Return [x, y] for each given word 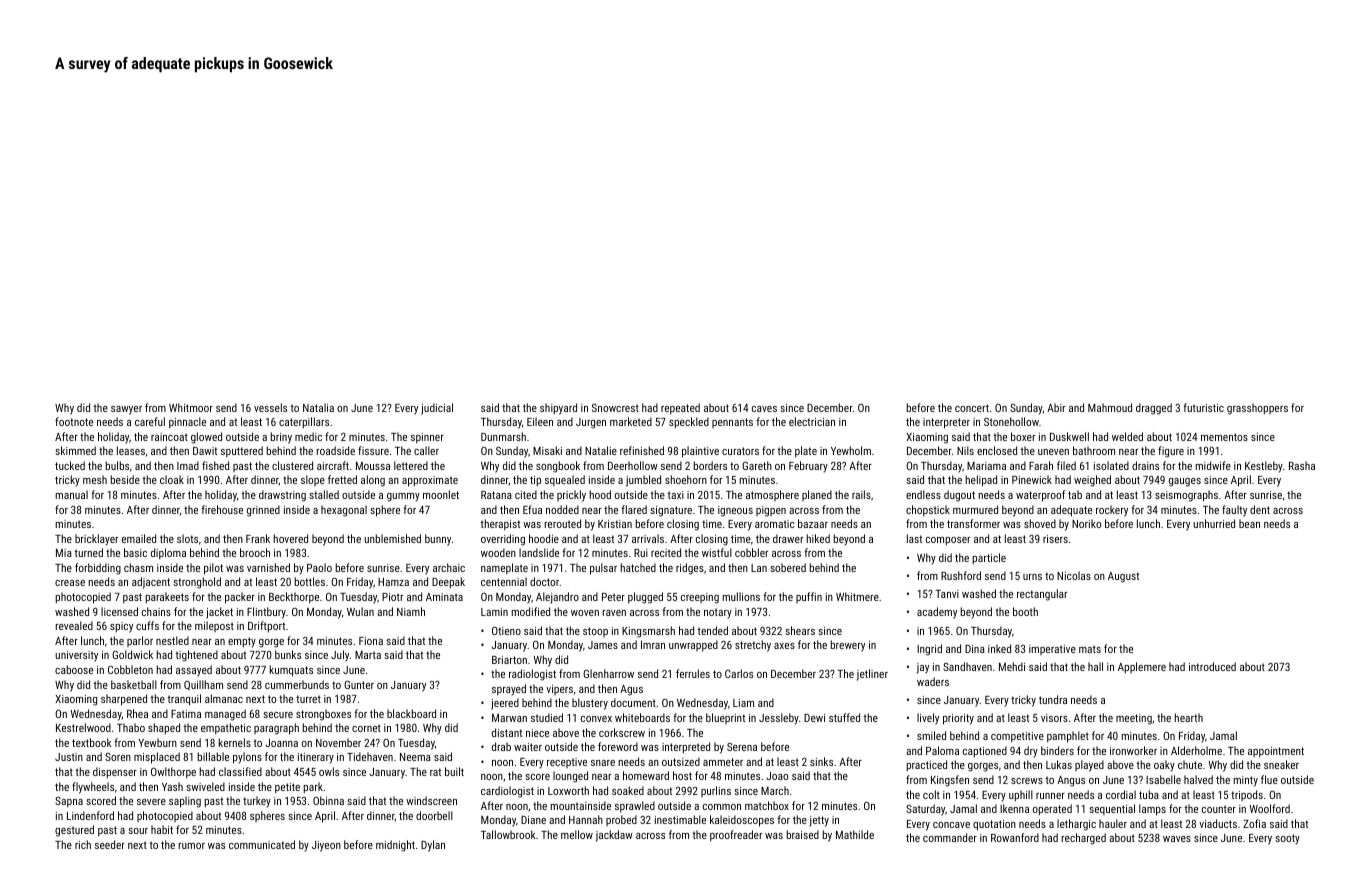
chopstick [928, 510]
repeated [680, 408]
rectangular [1042, 595]
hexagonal [344, 511]
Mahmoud [1110, 407]
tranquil [184, 700]
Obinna [328, 800]
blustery [590, 704]
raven [614, 613]
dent [1260, 509]
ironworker [1133, 750]
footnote [74, 421]
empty [242, 642]
